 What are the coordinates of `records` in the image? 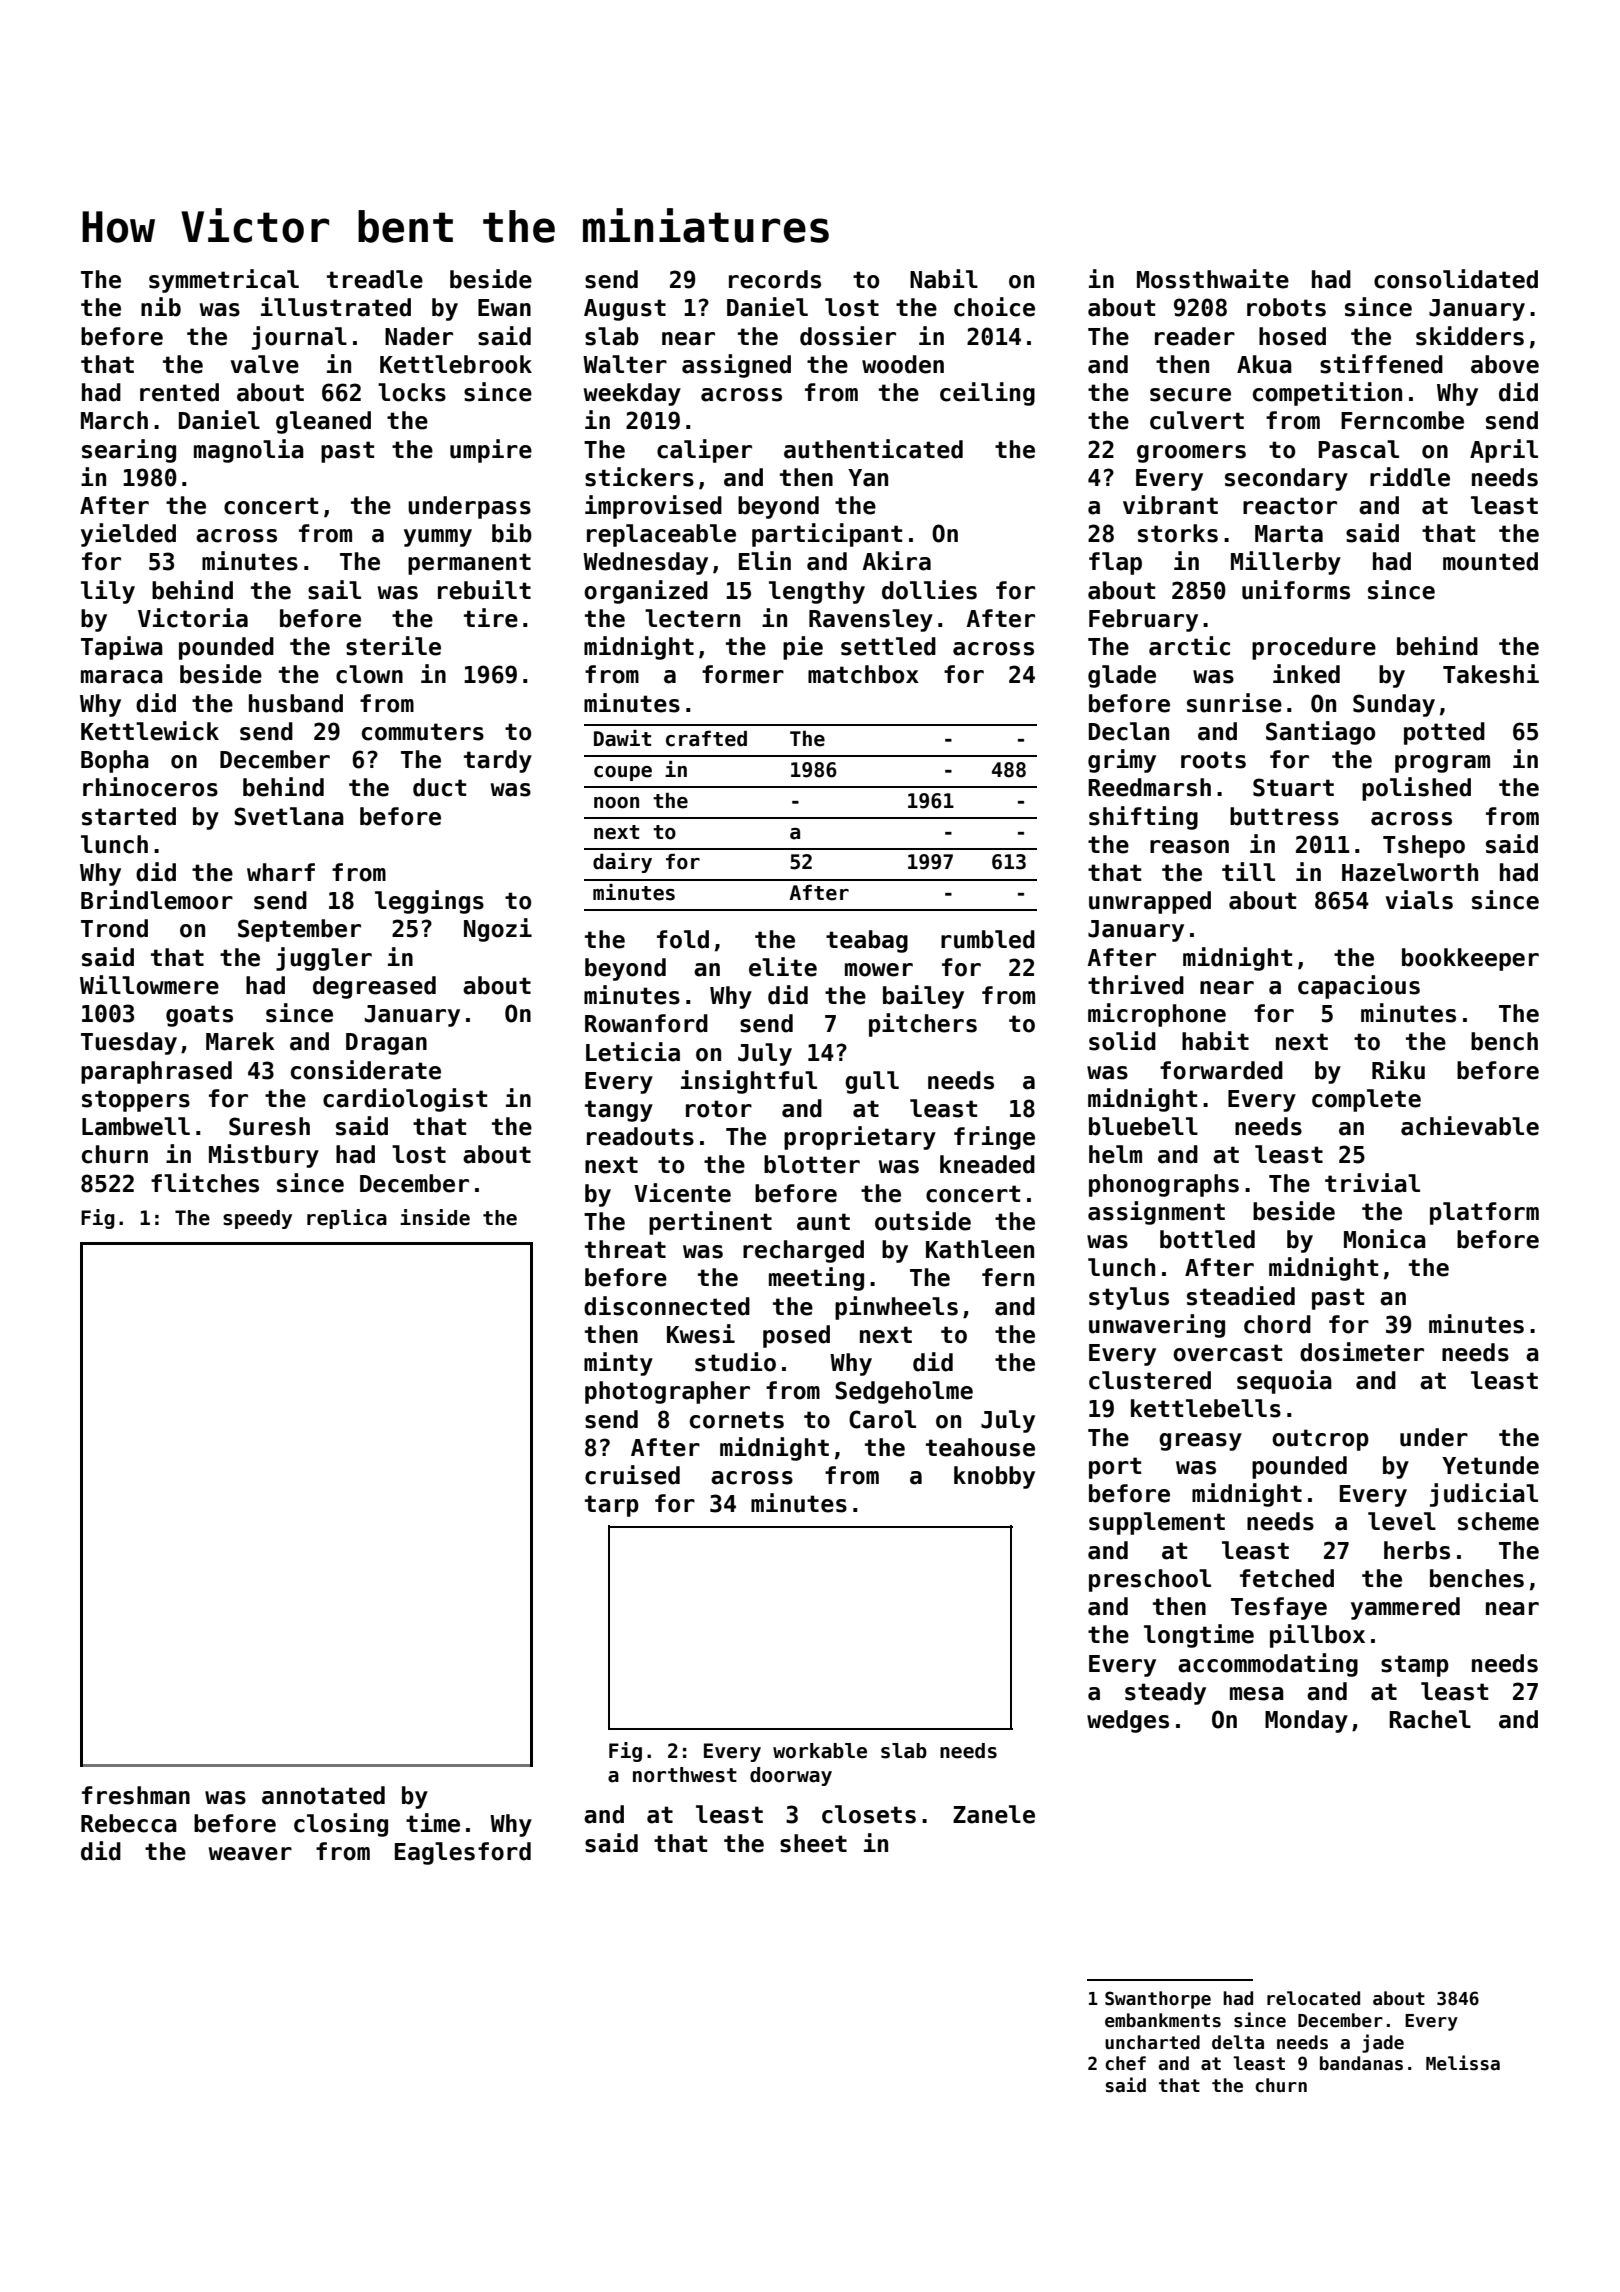 It's located at (775, 279).
